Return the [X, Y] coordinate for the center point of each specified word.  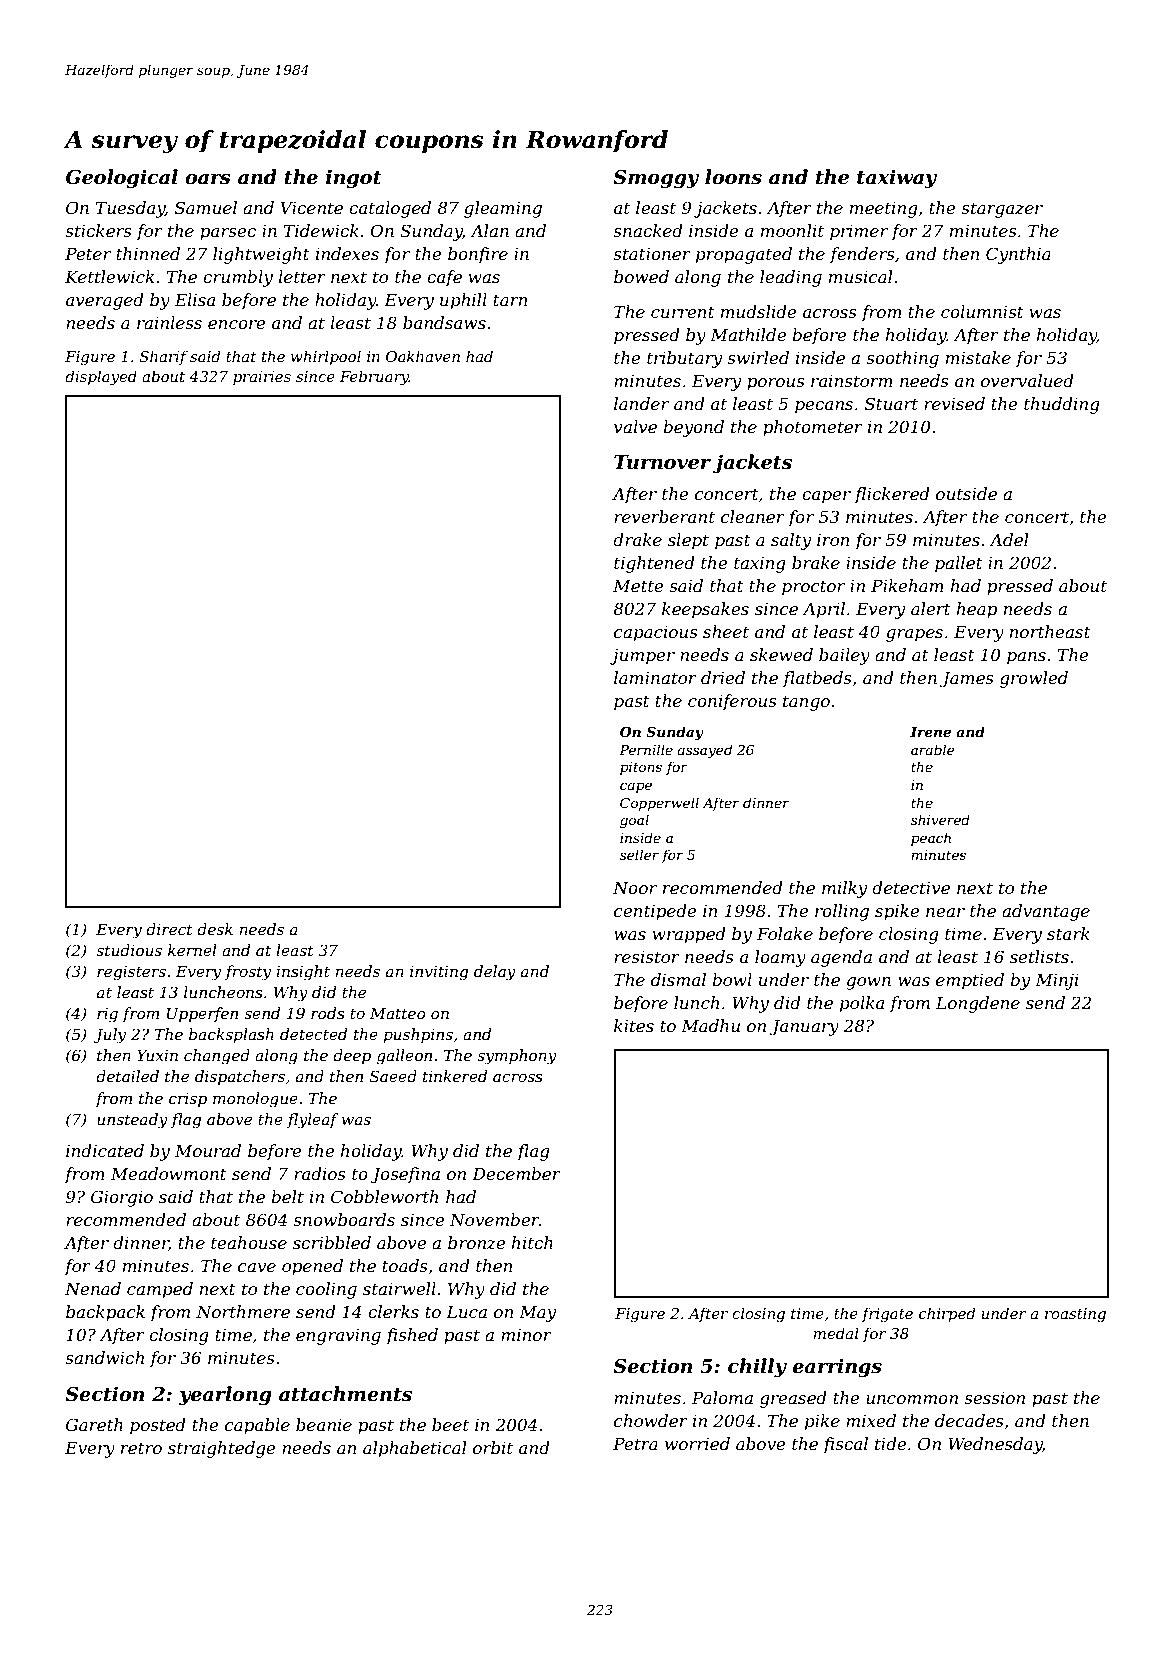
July [110, 1036]
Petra [635, 1443]
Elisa [195, 299]
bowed [641, 276]
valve [635, 426]
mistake [978, 357]
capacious [656, 634]
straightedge [221, 1449]
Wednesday [995, 1445]
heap [977, 610]
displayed [101, 378]
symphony [517, 1057]
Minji [1057, 981]
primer [859, 233]
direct [169, 929]
